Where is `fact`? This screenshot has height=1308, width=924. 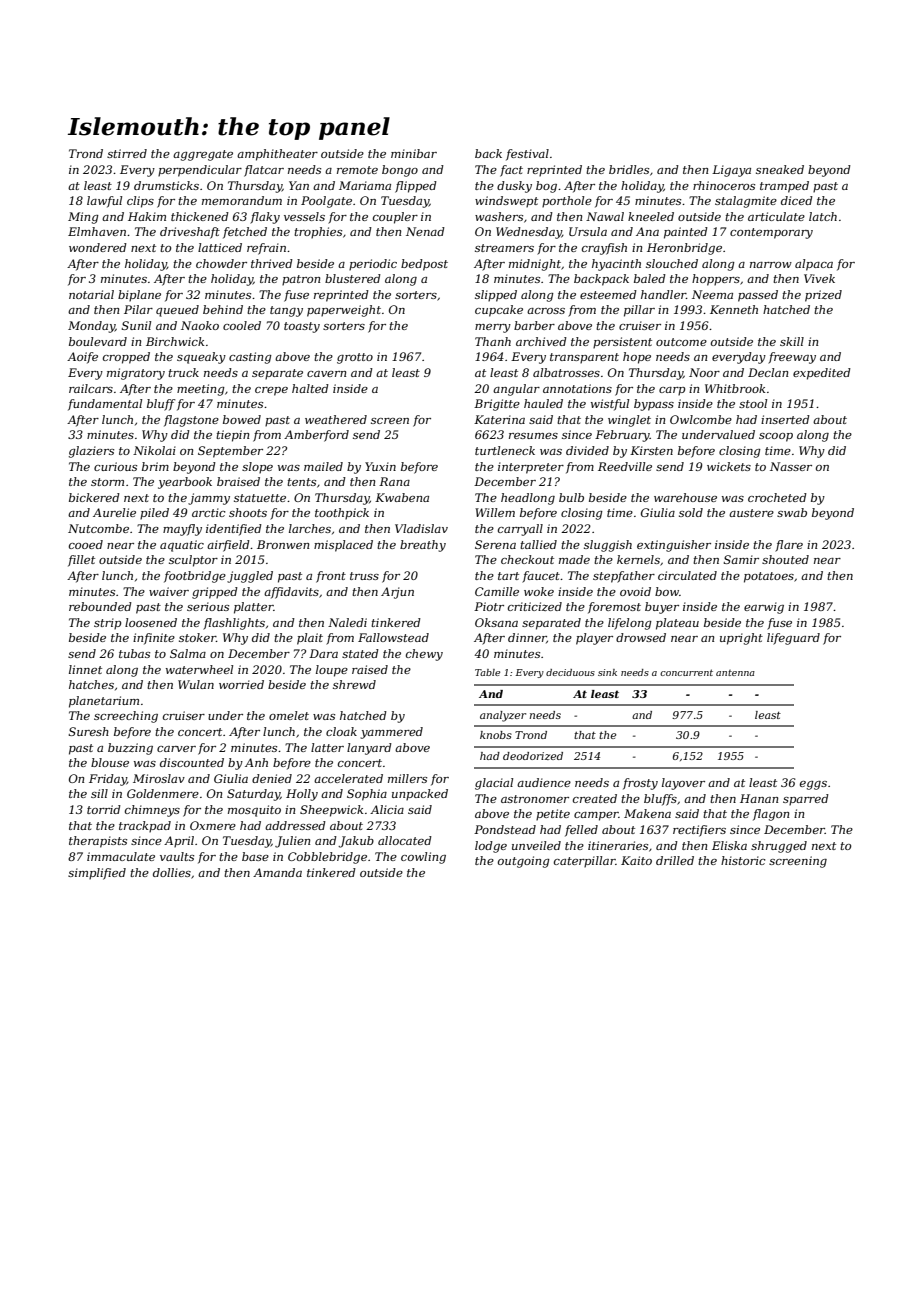
fact is located at coordinates (511, 171).
